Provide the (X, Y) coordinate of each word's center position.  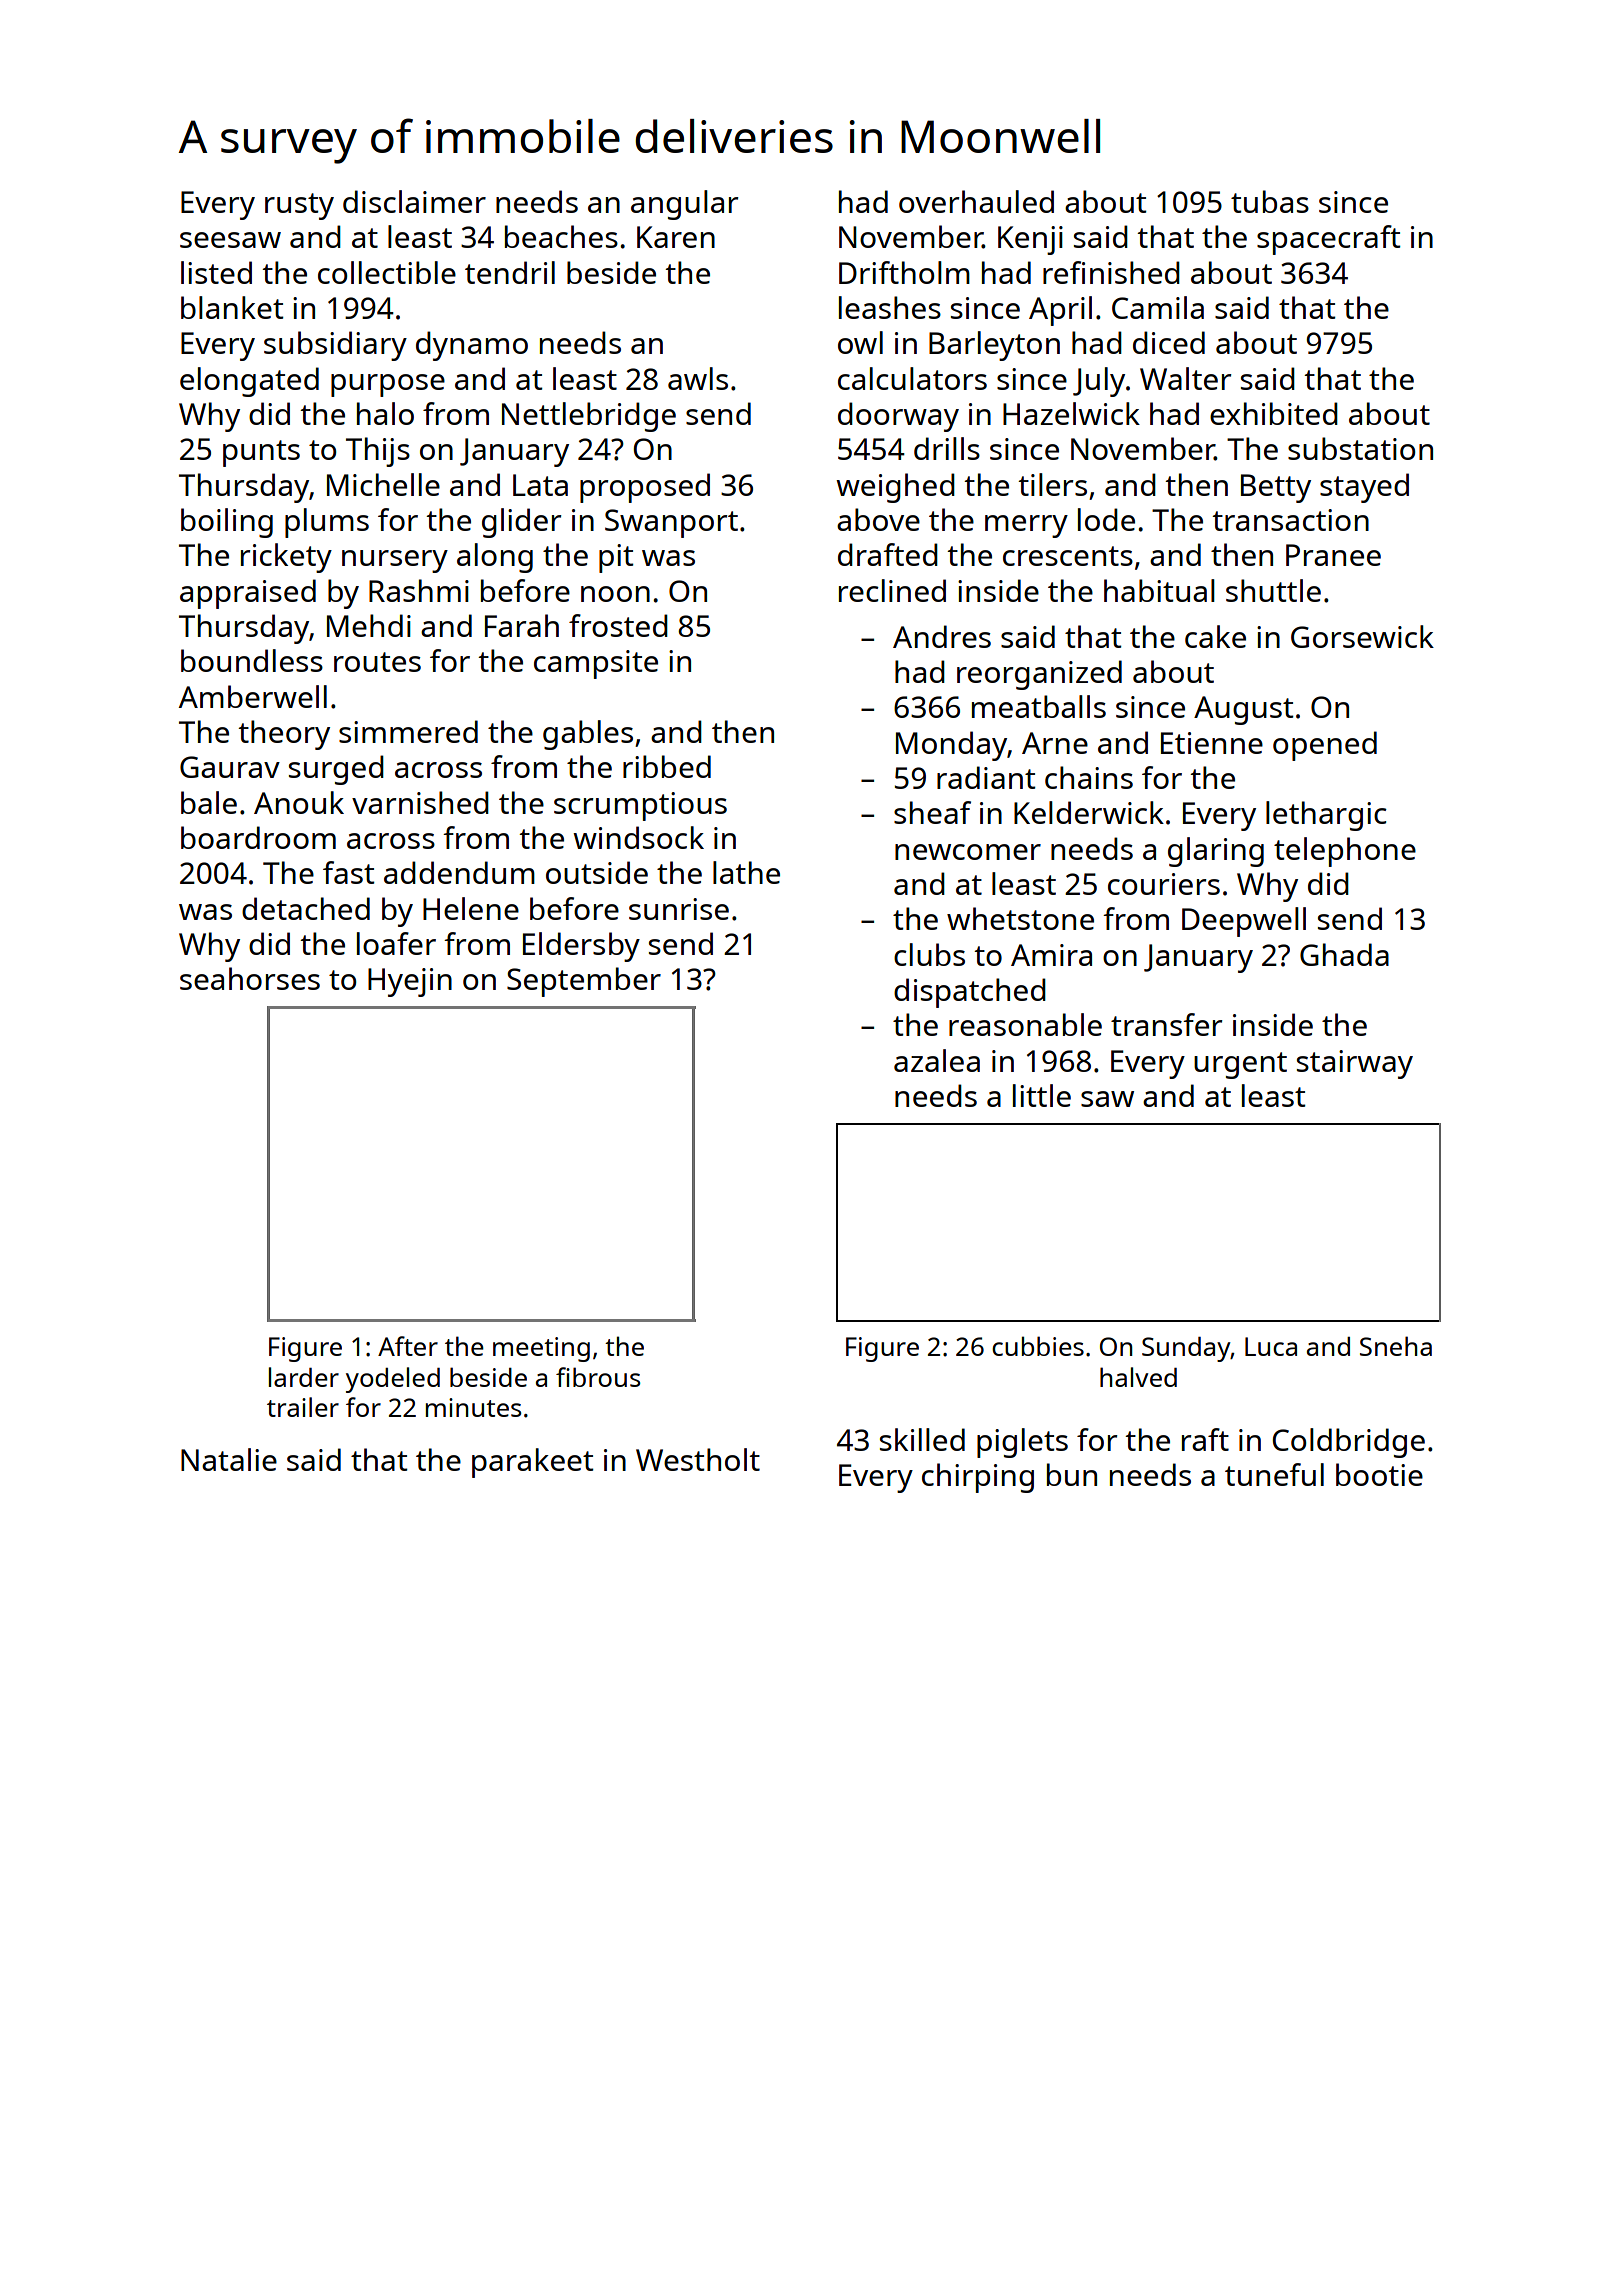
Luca (1271, 1346)
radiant (986, 777)
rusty (299, 206)
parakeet (532, 1463)
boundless (252, 660)
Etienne (1212, 743)
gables (588, 735)
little (1042, 1095)
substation (1360, 448)
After (408, 1346)
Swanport (671, 523)
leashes (890, 307)
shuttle (1273, 590)
